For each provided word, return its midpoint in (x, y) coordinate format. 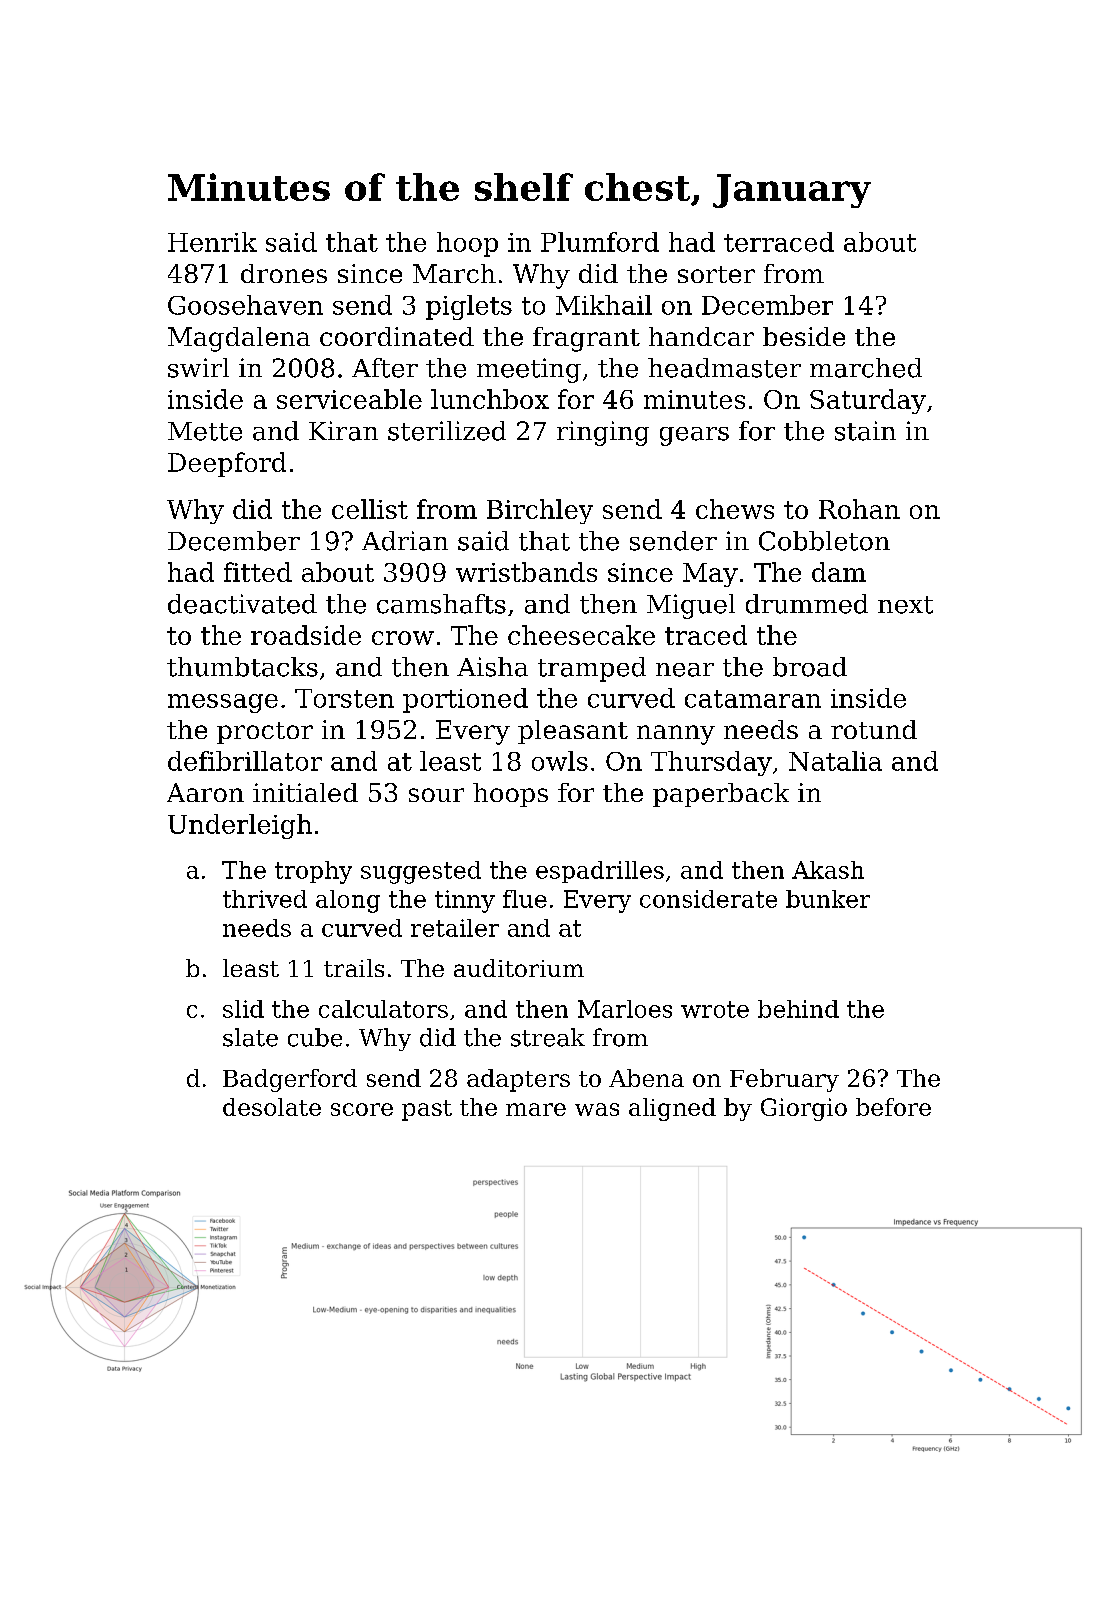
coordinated (397, 336)
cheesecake (581, 635)
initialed (305, 792)
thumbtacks (242, 667)
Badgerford (290, 1080)
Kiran (343, 431)
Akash (828, 870)
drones (284, 273)
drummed (807, 604)
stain (865, 431)
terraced (779, 242)
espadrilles (600, 872)
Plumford (600, 242)
